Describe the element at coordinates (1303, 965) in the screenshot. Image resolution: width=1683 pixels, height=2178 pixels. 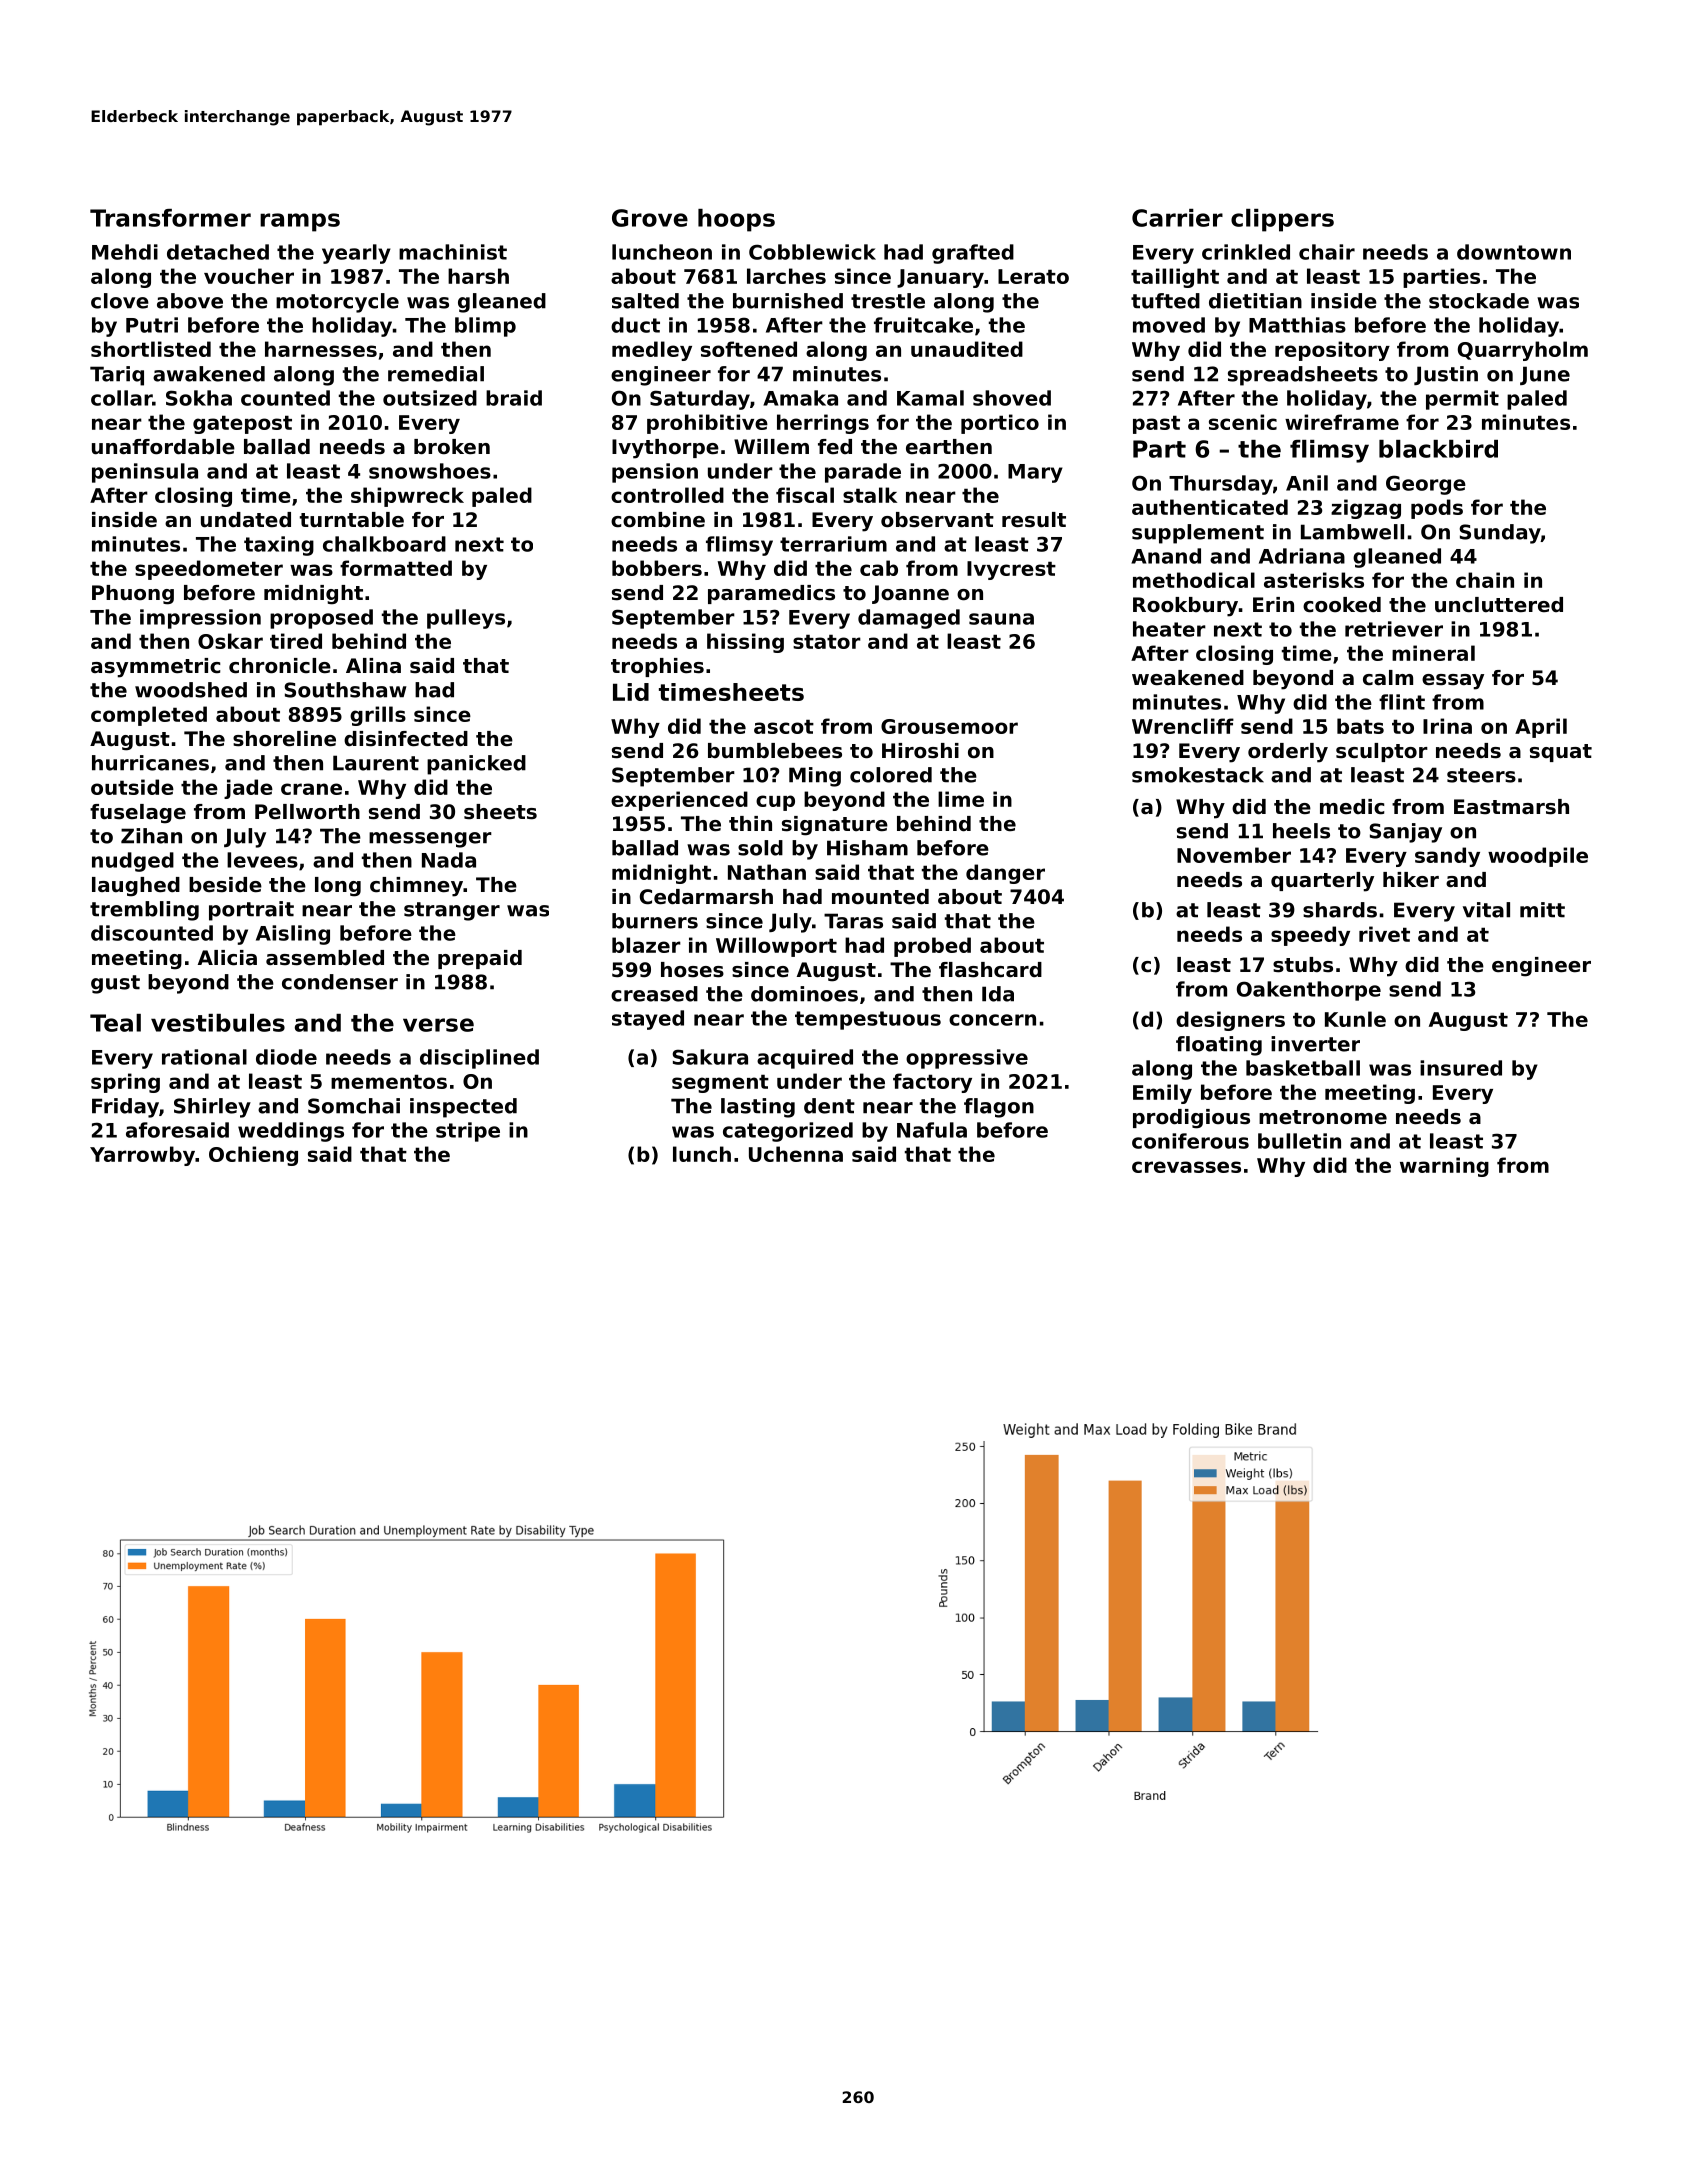
I see `stubs` at that location.
